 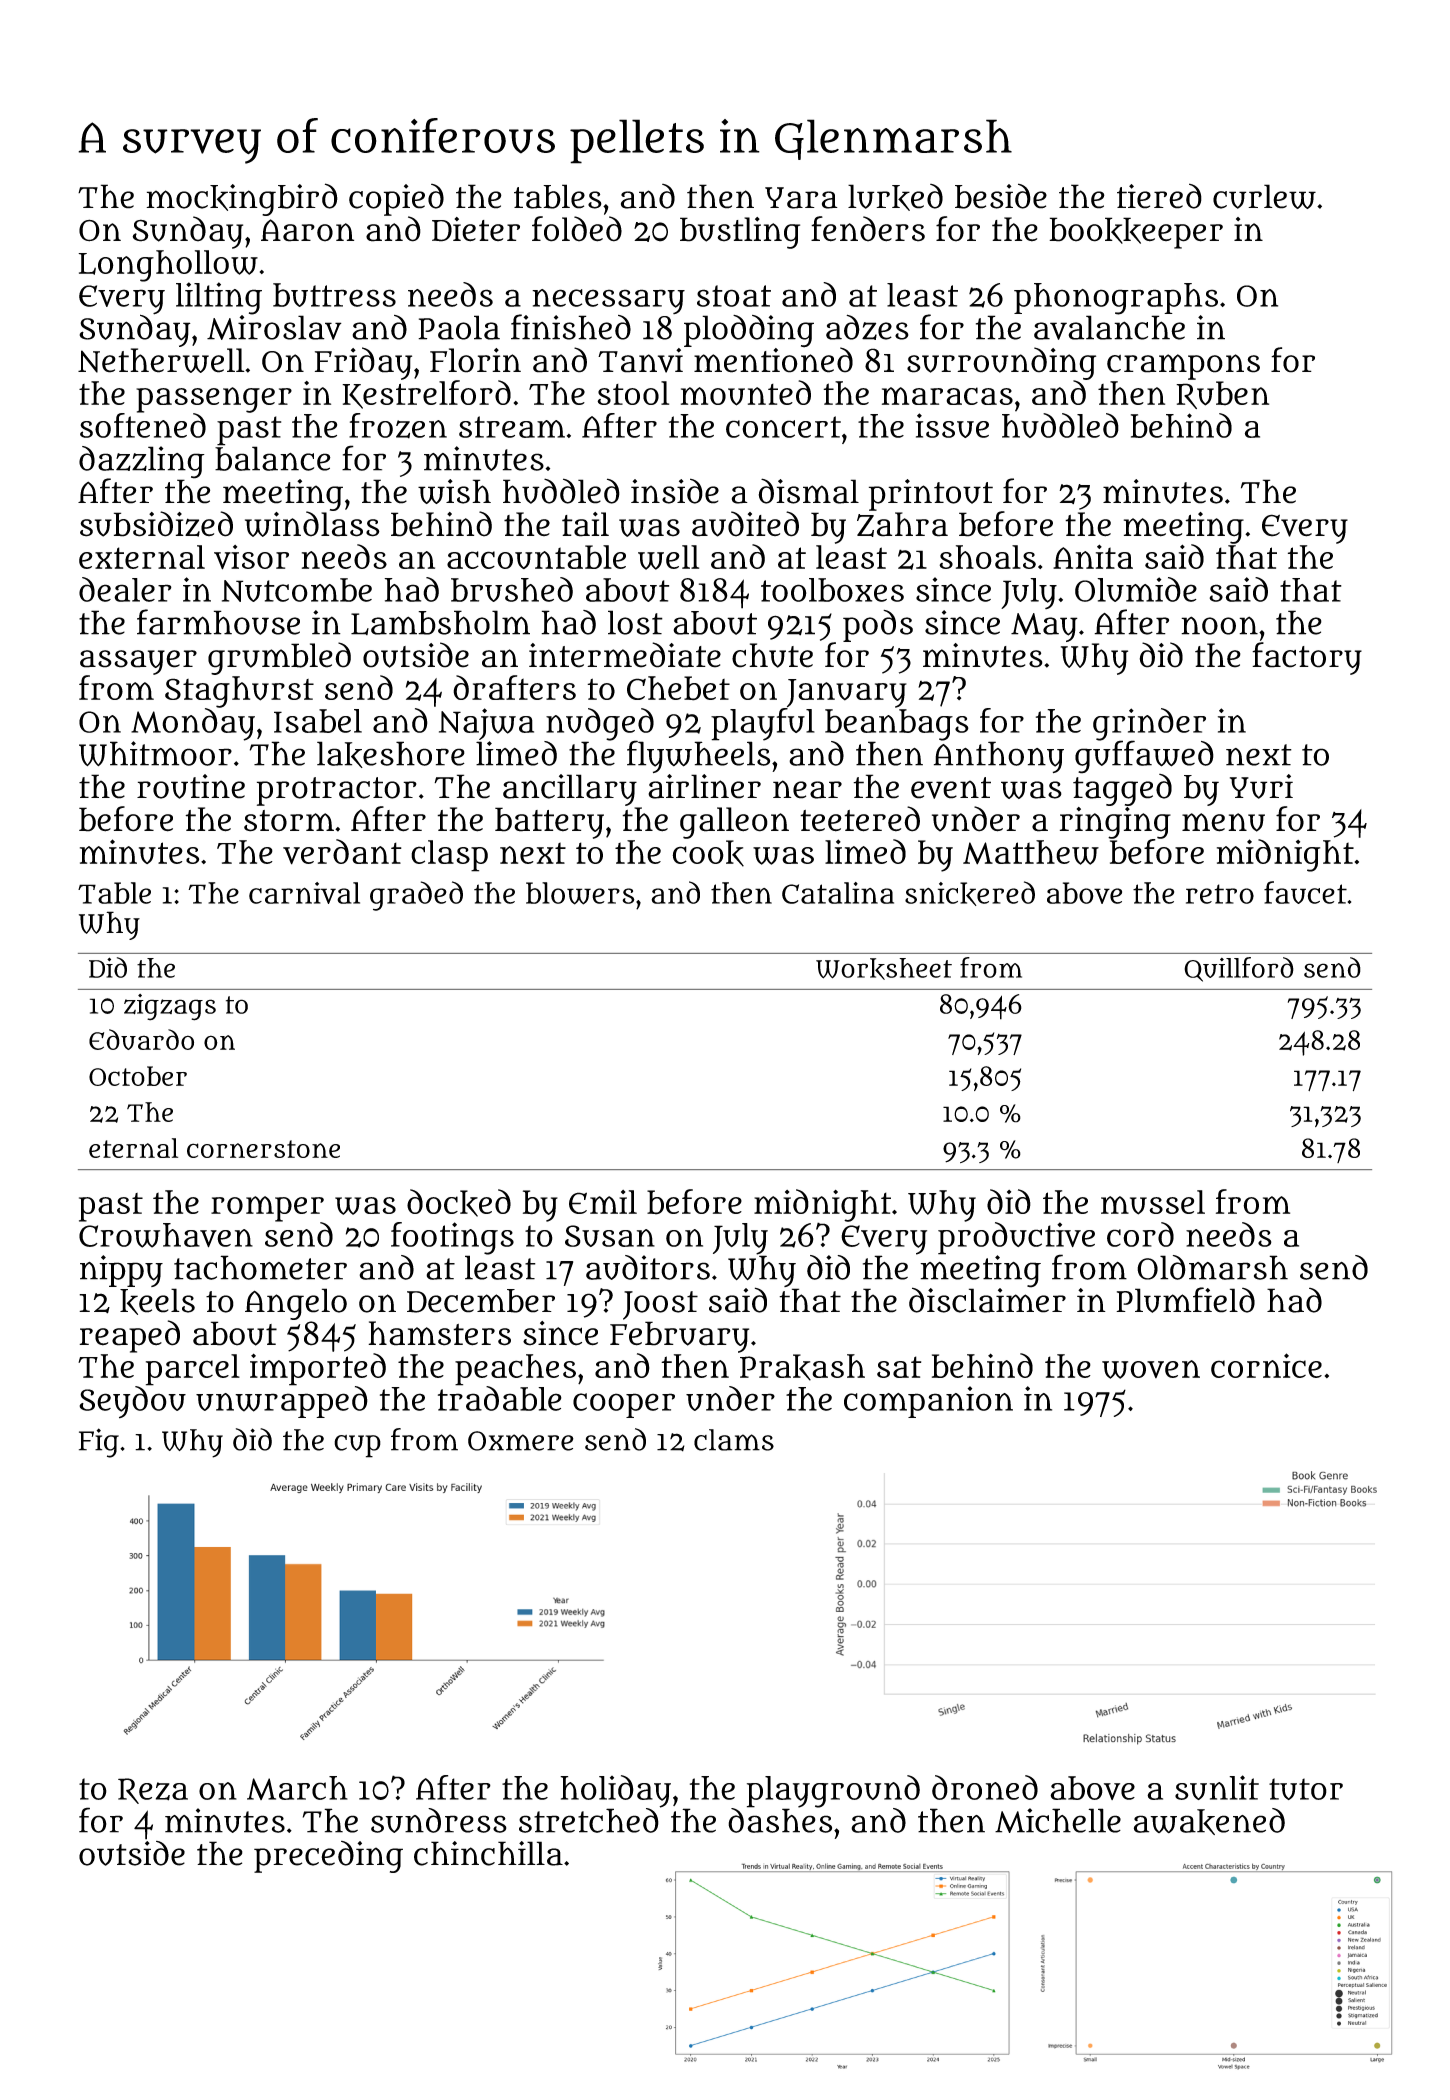 What do you see at coordinates (571, 327) in the page?
I see `finished` at bounding box center [571, 327].
